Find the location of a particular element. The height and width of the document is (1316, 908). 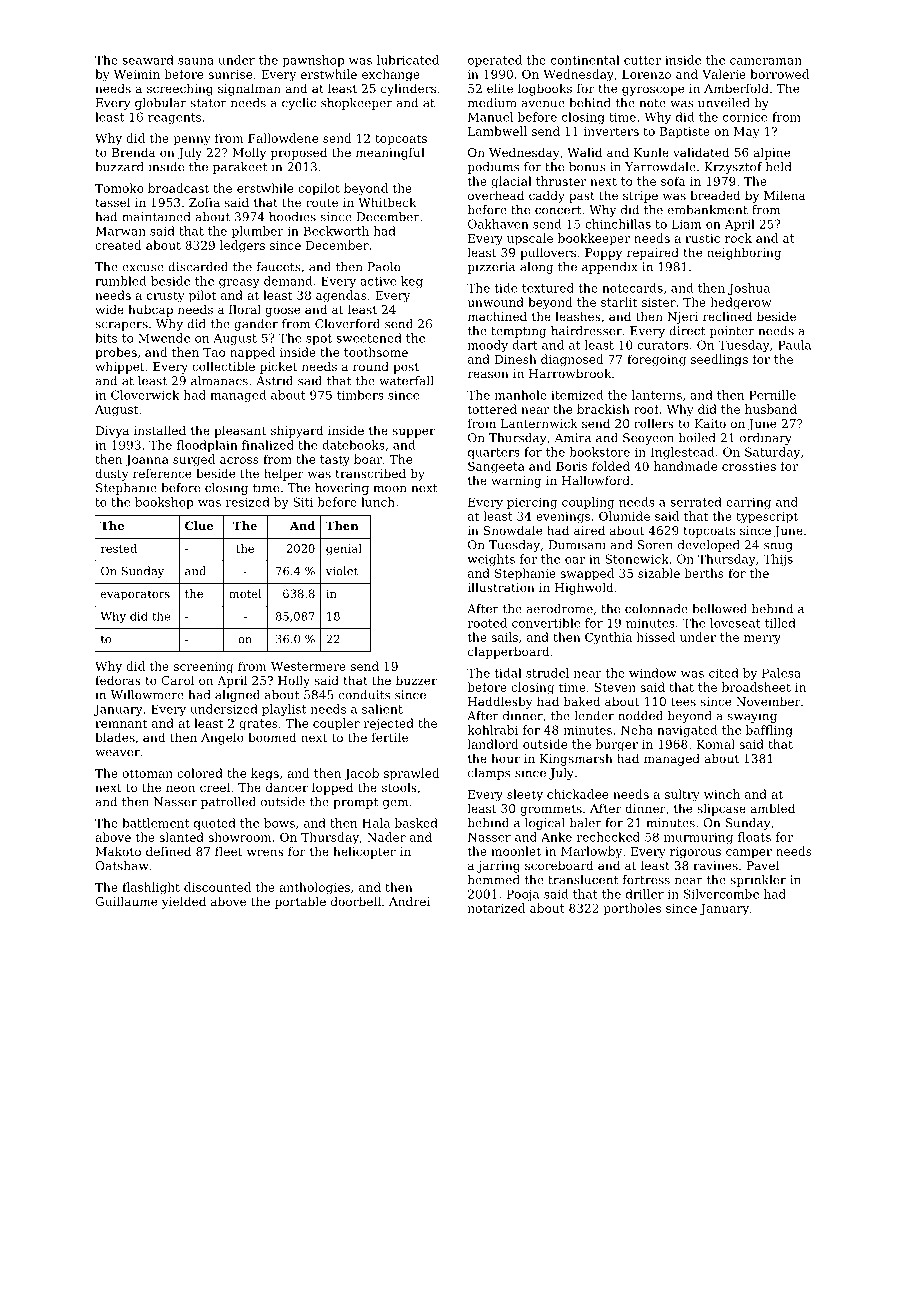

alpine is located at coordinates (772, 153).
